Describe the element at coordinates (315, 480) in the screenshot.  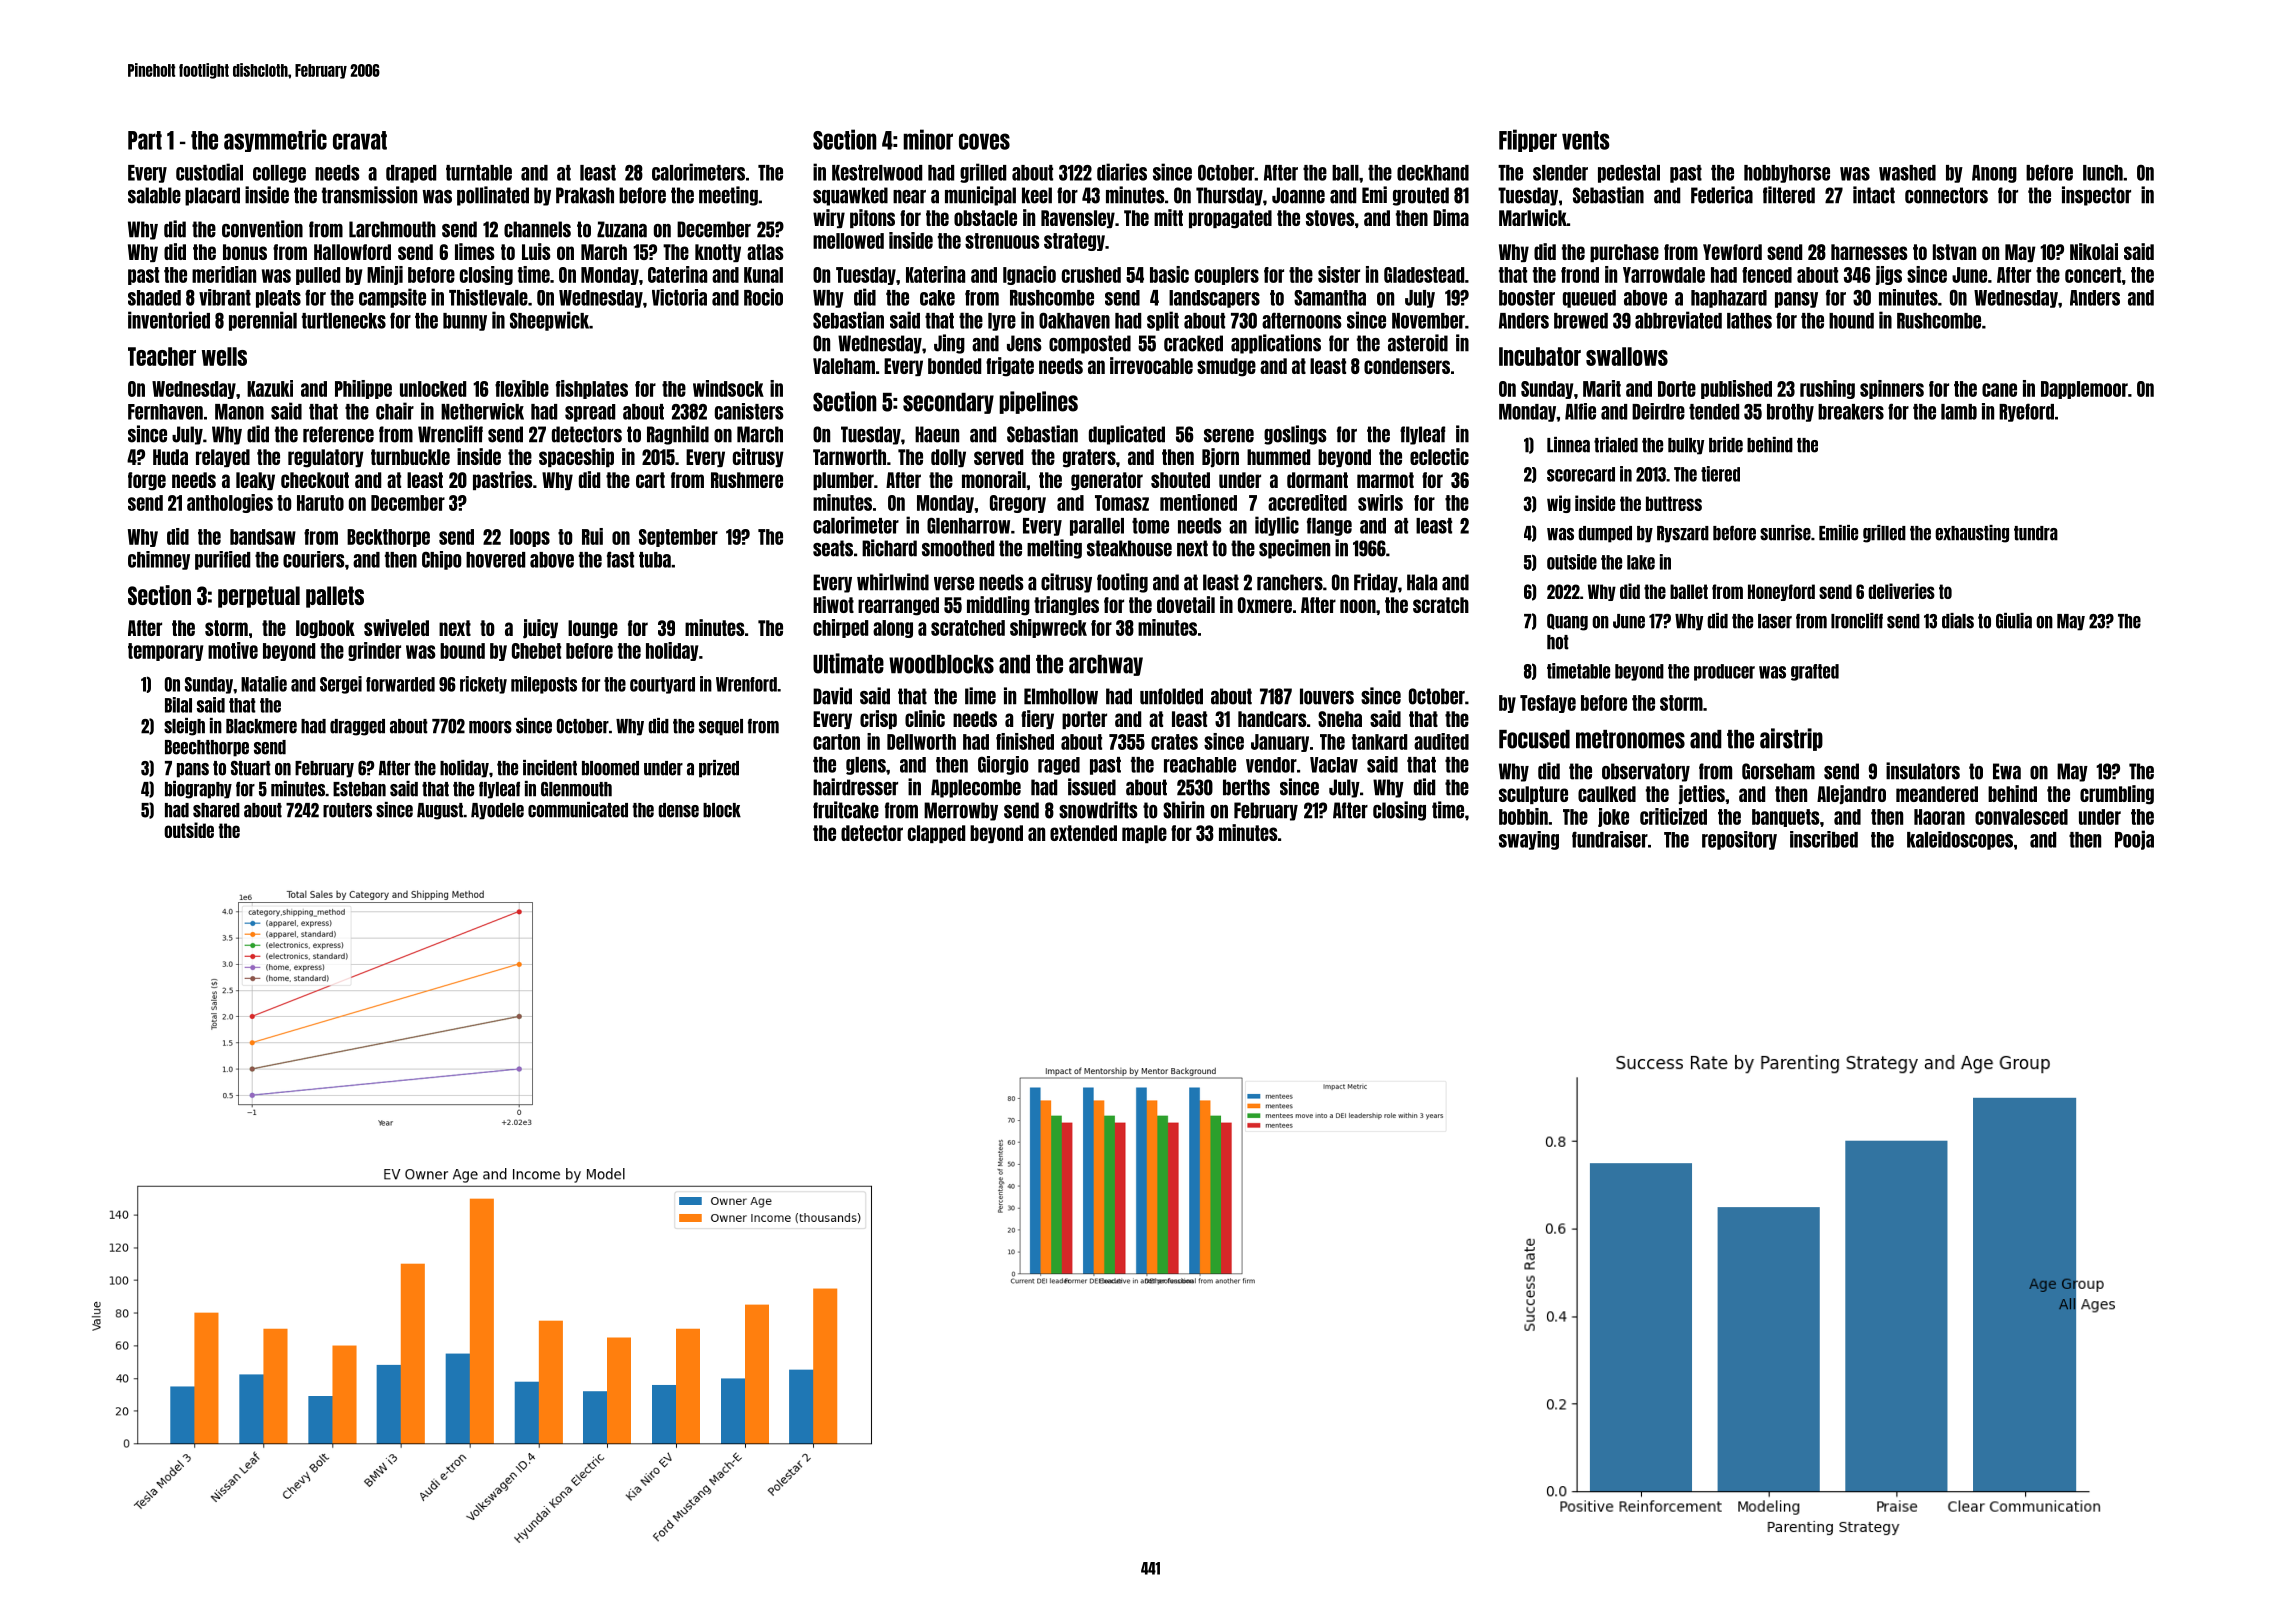
I see `checkout` at that location.
